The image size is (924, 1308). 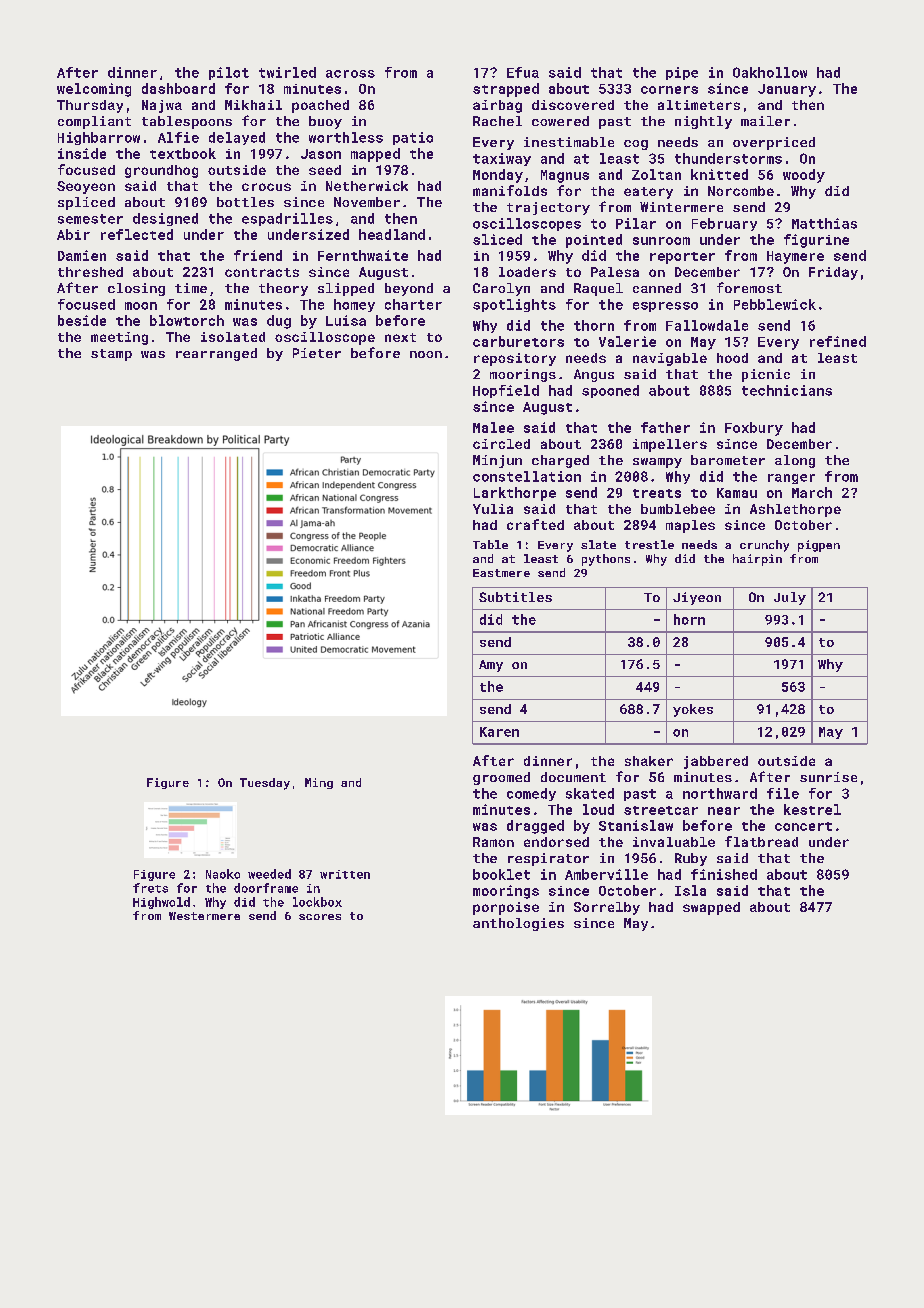 What do you see at coordinates (804, 176) in the page?
I see `woody` at bounding box center [804, 176].
